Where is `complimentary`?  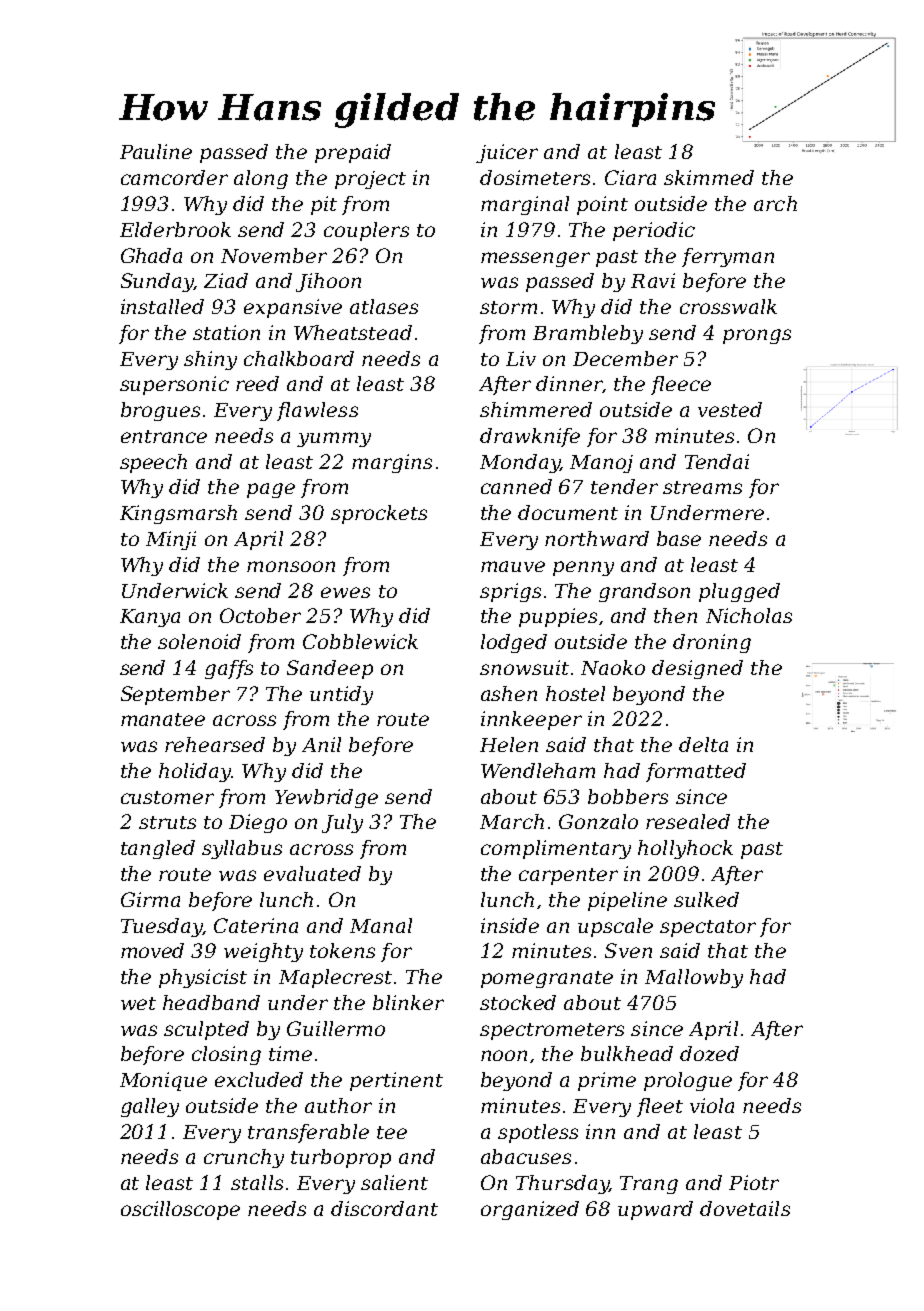 complimentary is located at coordinates (556, 849).
